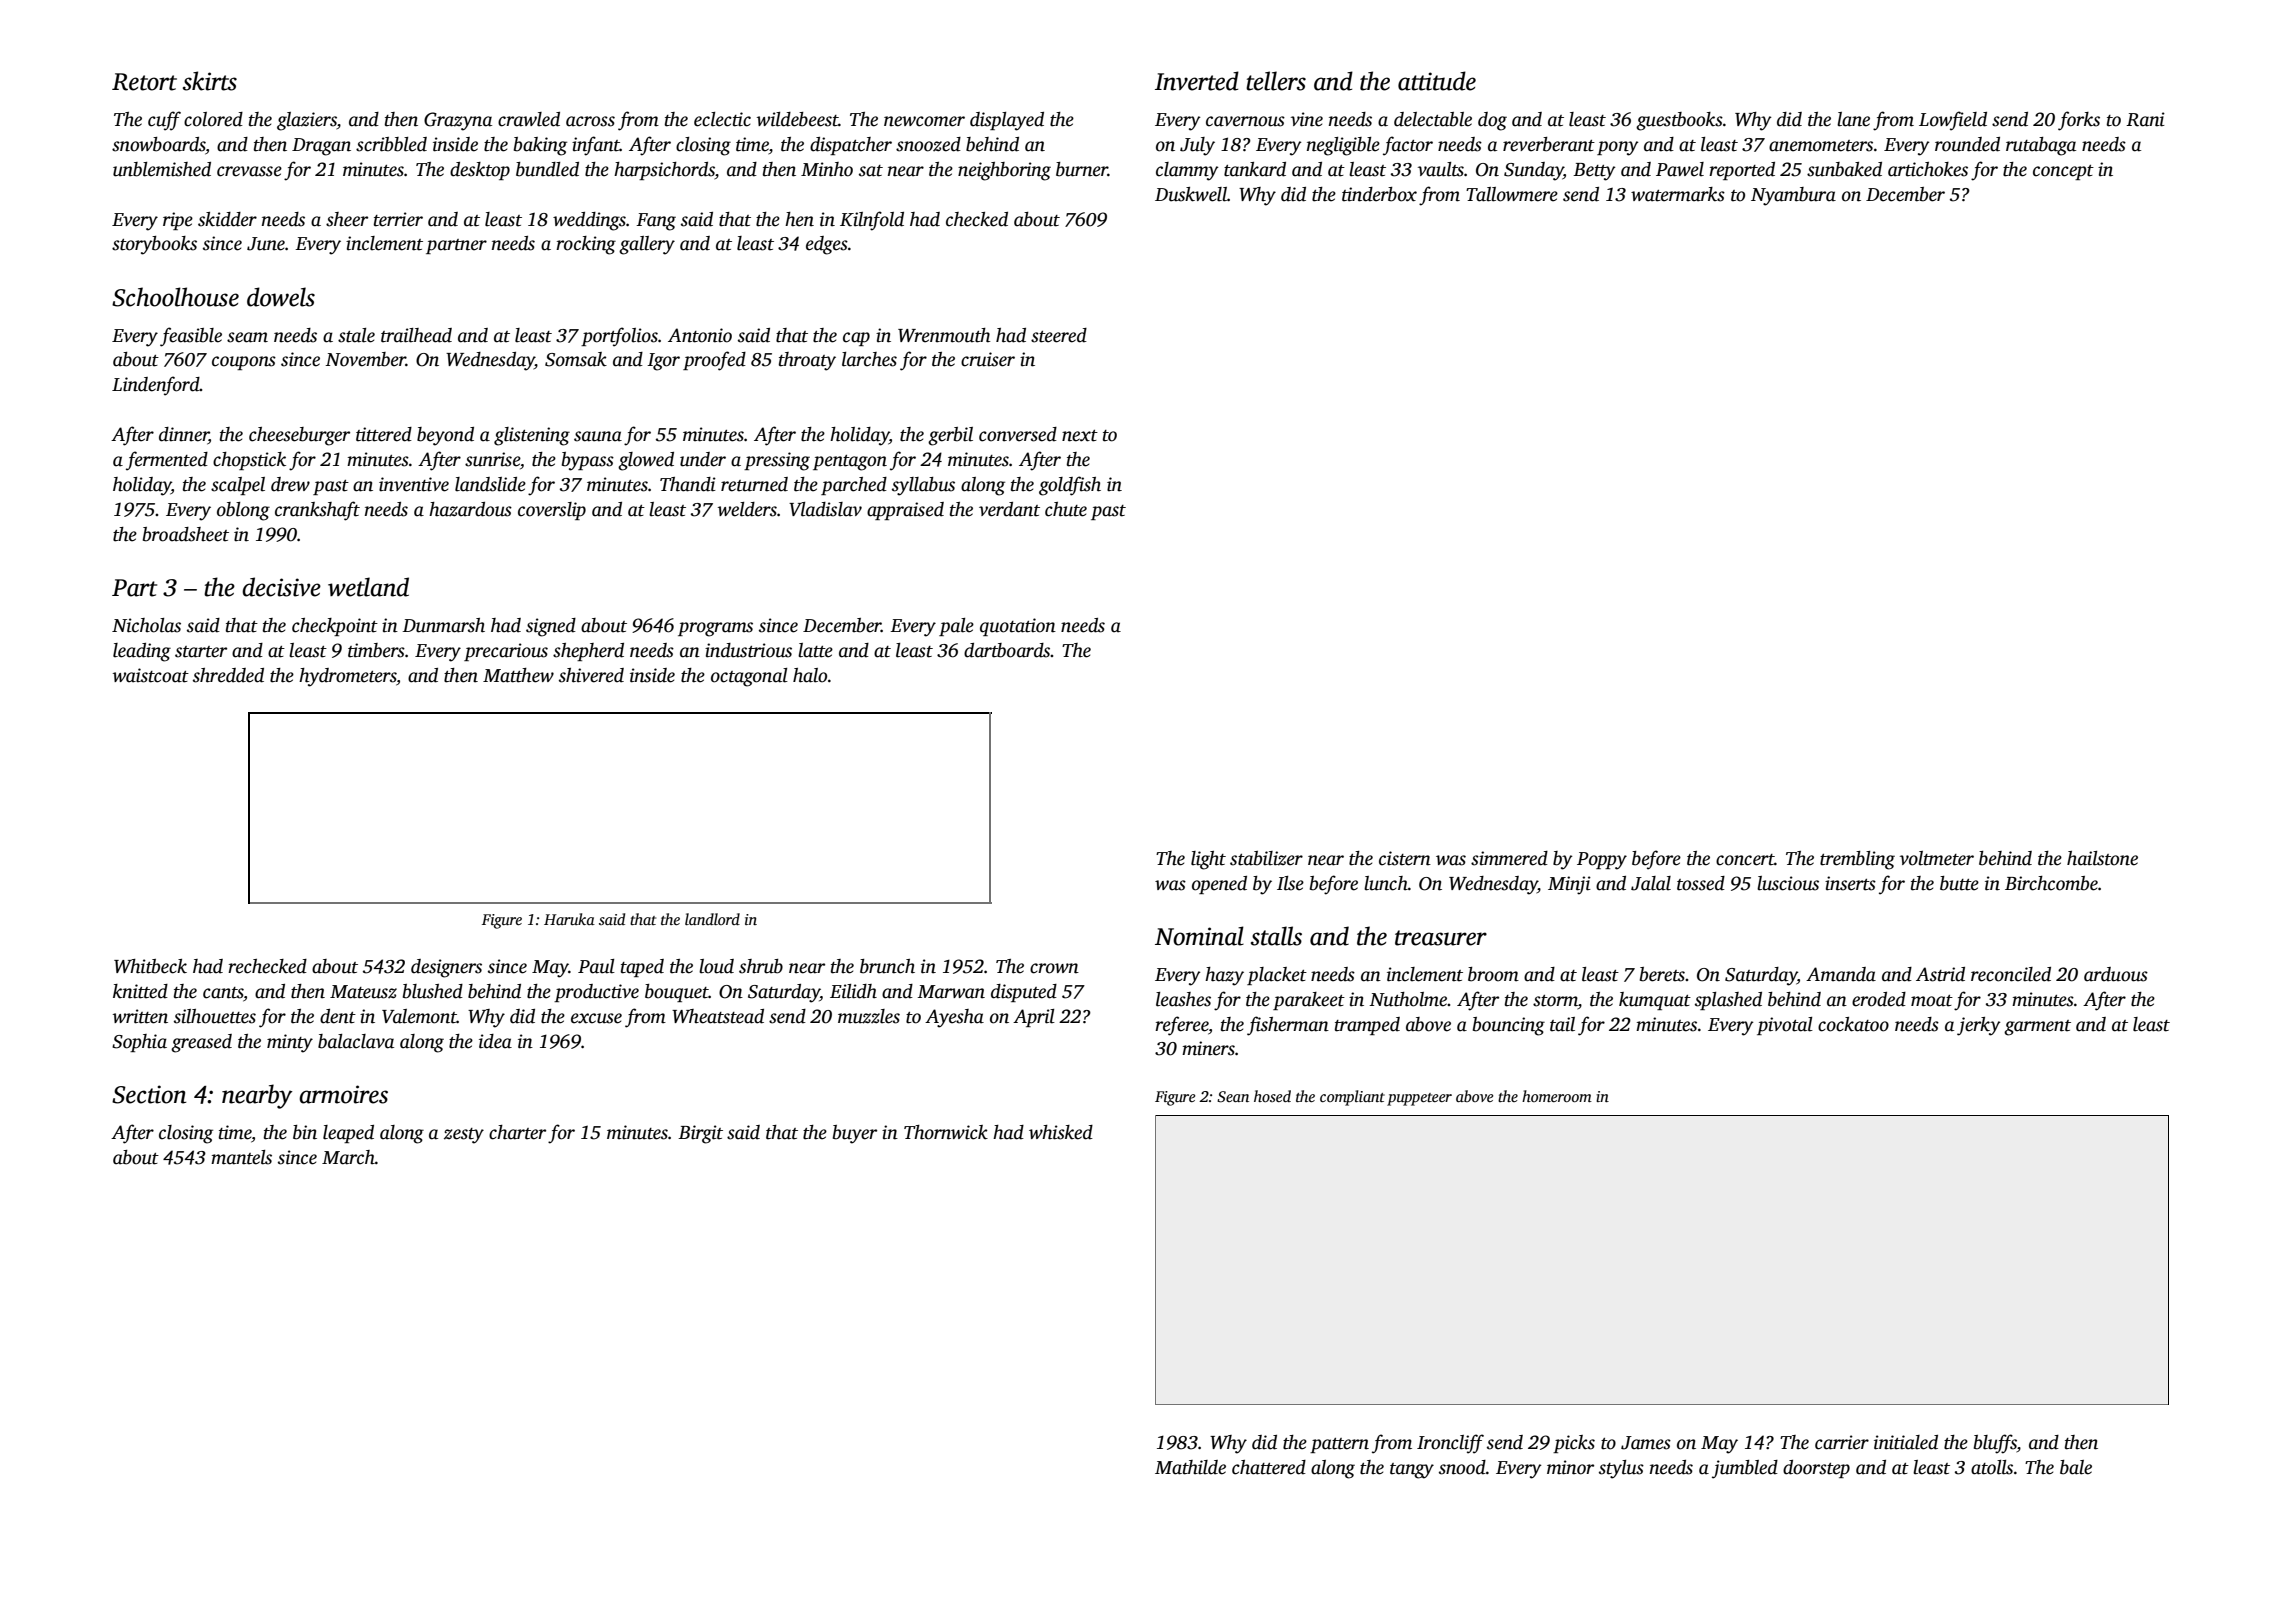 The height and width of the screenshot is (1614, 2282). Describe the element at coordinates (1066, 509) in the screenshot. I see `chute` at that location.
